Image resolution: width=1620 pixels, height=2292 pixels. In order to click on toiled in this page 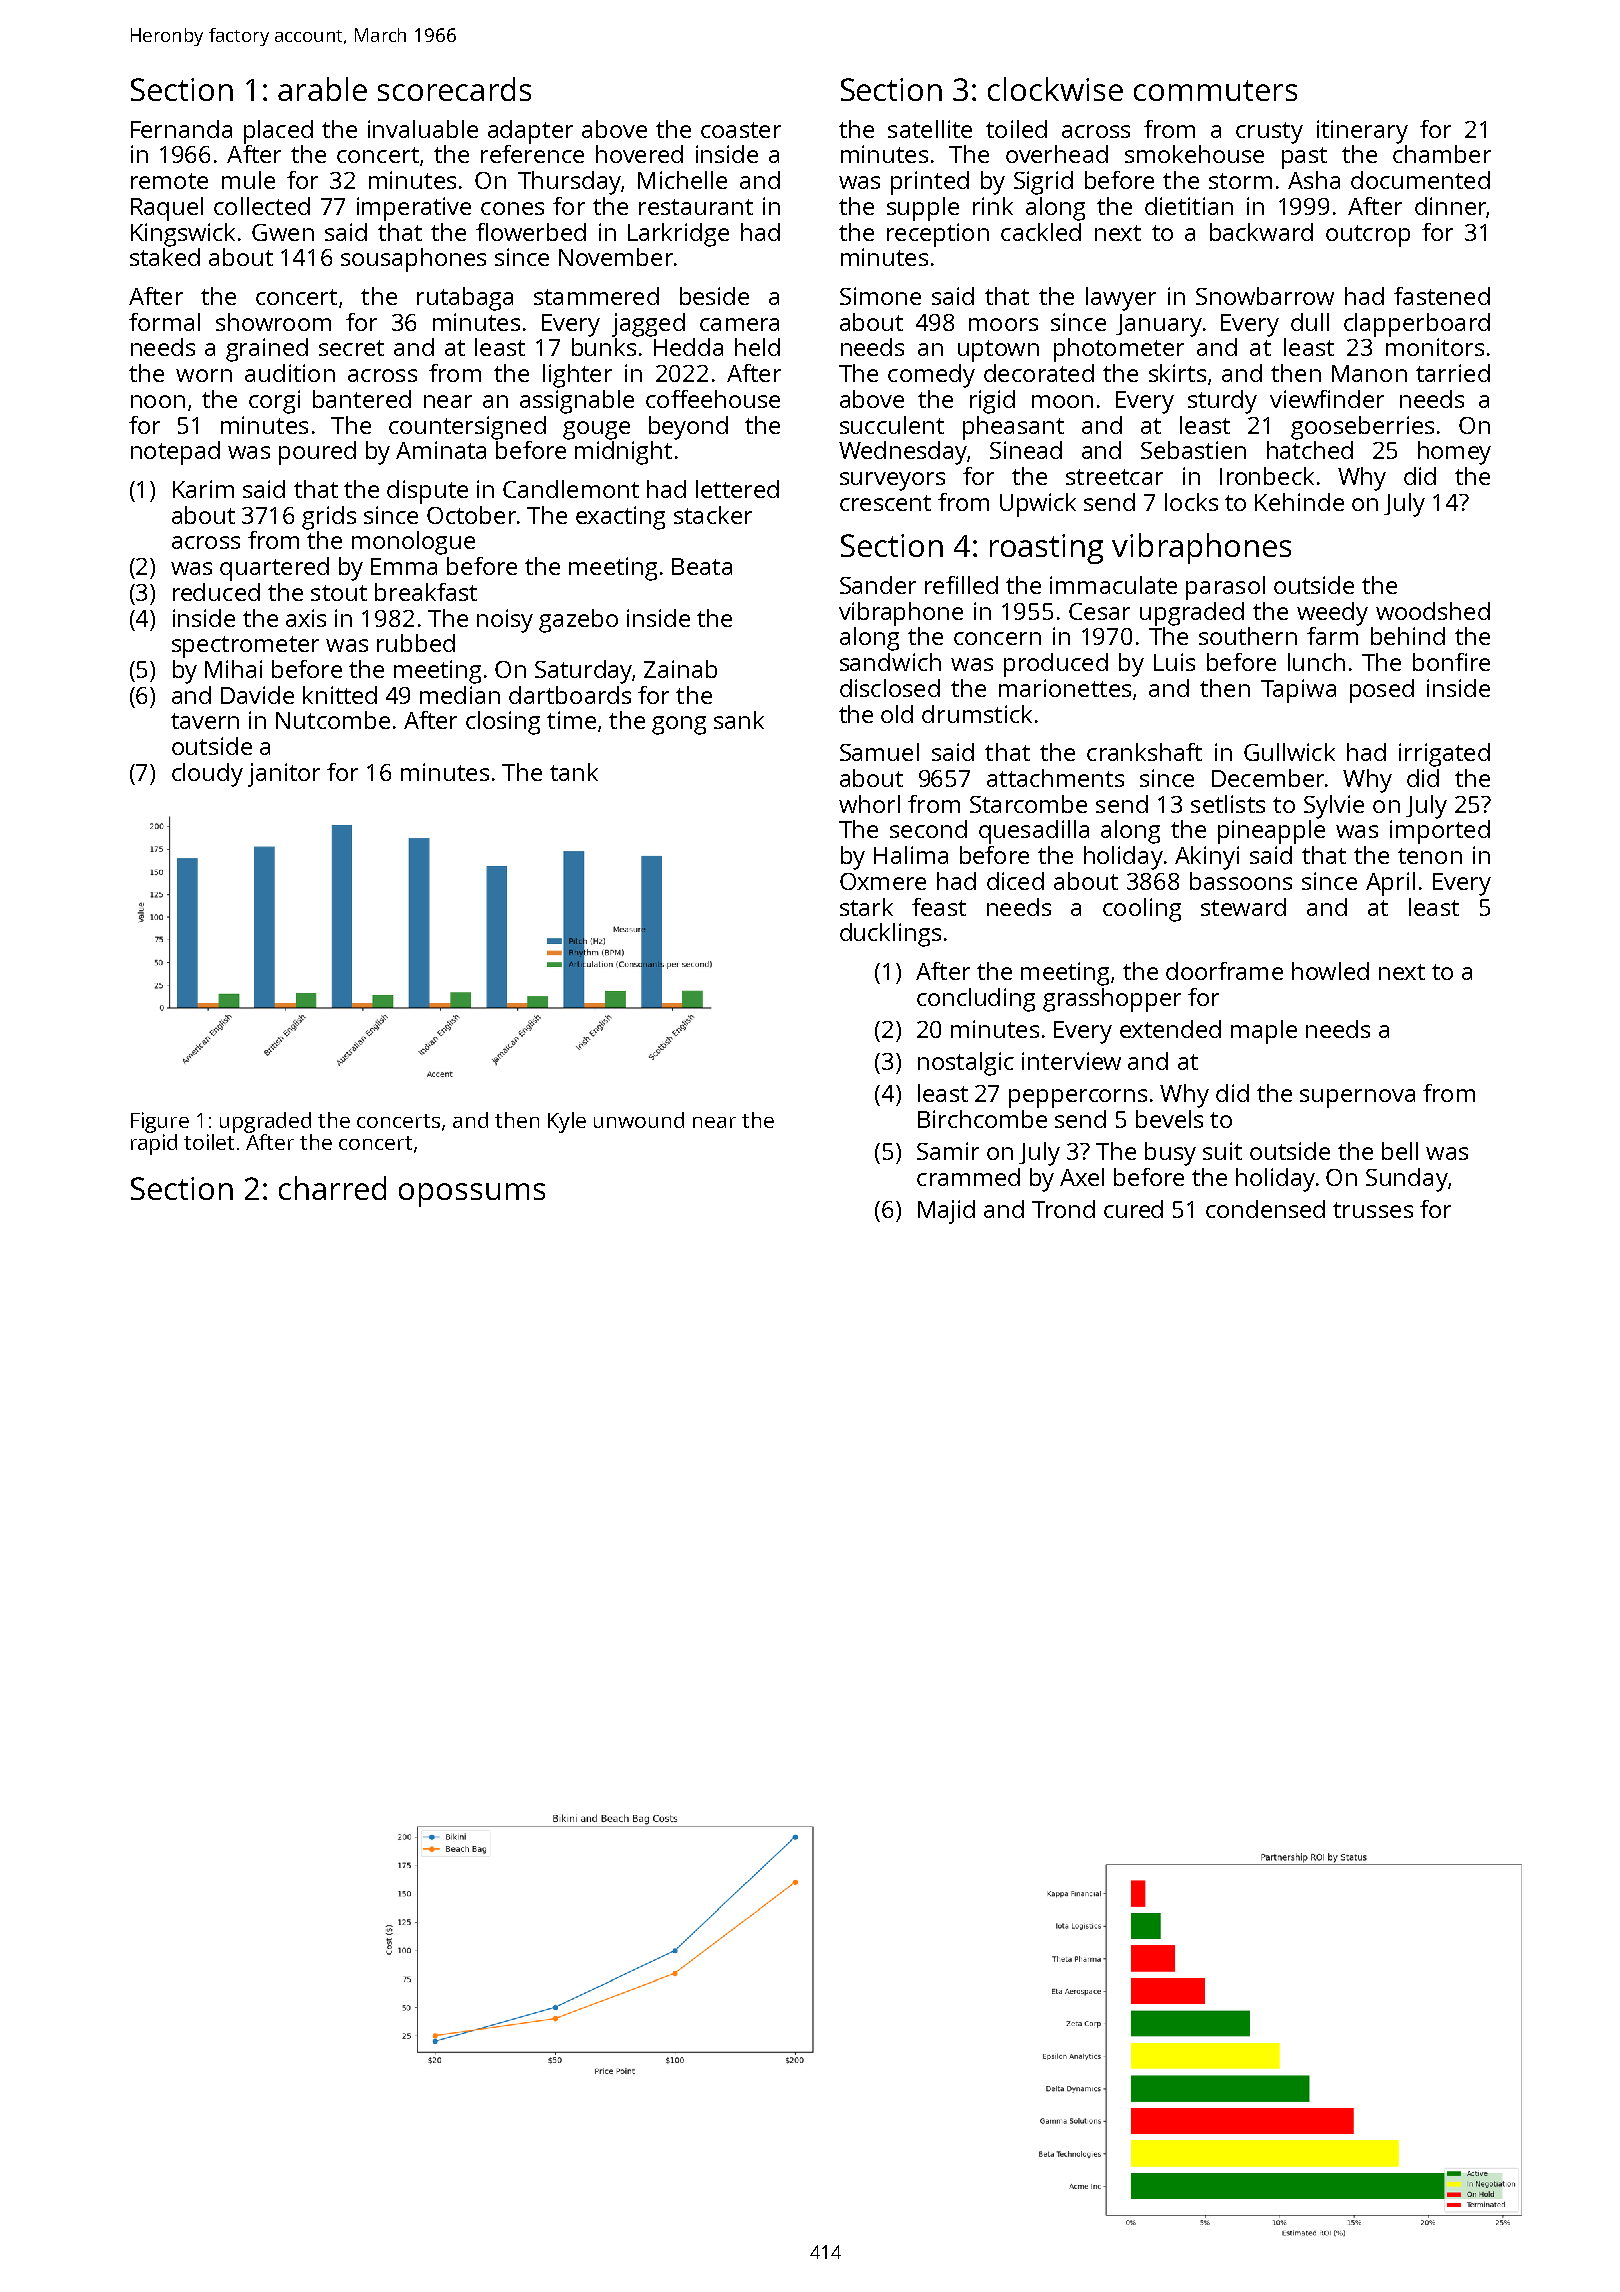, I will do `click(1016, 129)`.
